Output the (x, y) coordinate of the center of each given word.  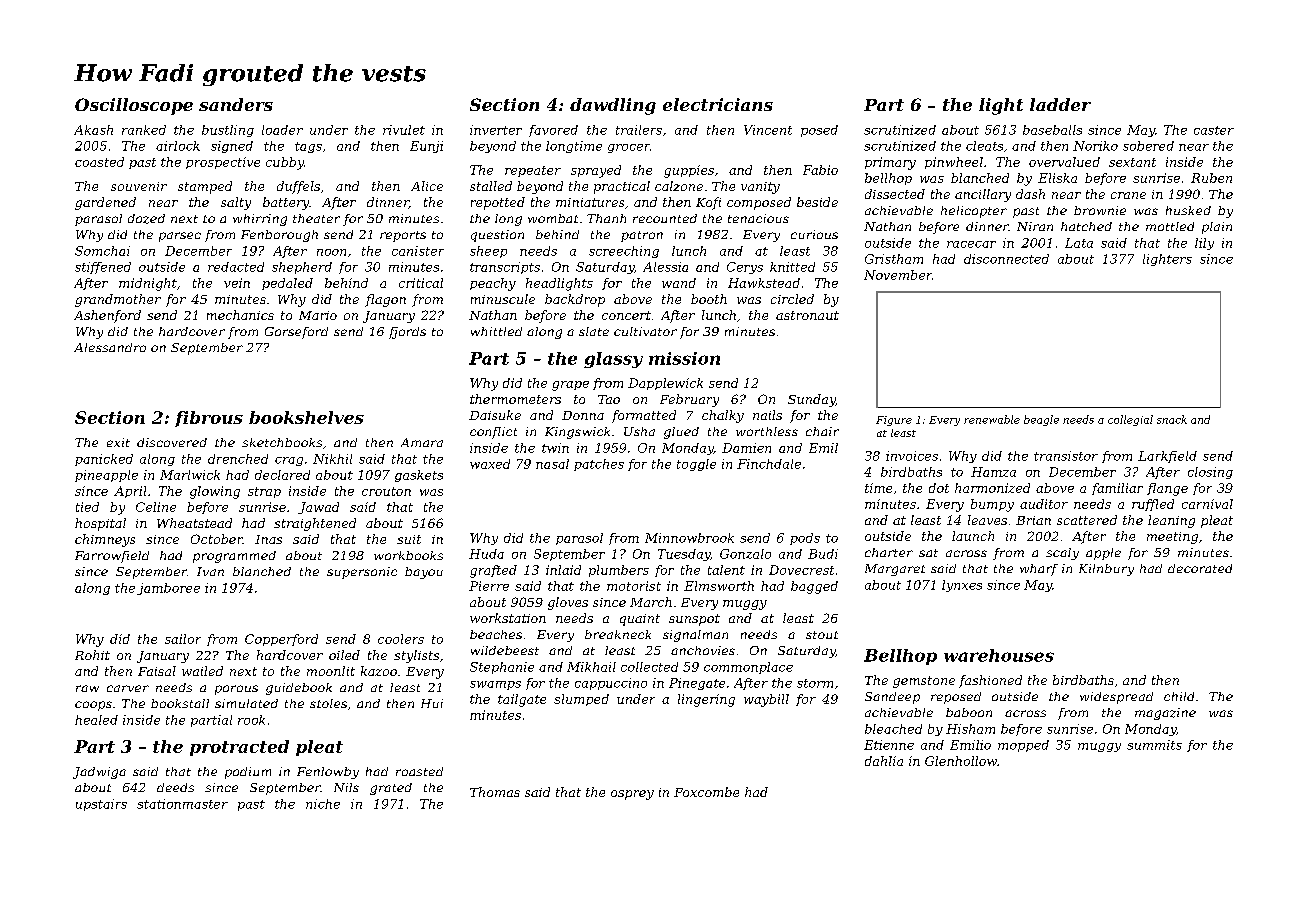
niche (323, 804)
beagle (1041, 420)
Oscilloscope (134, 106)
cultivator (645, 331)
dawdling (613, 106)
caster (1214, 130)
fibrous (209, 419)
